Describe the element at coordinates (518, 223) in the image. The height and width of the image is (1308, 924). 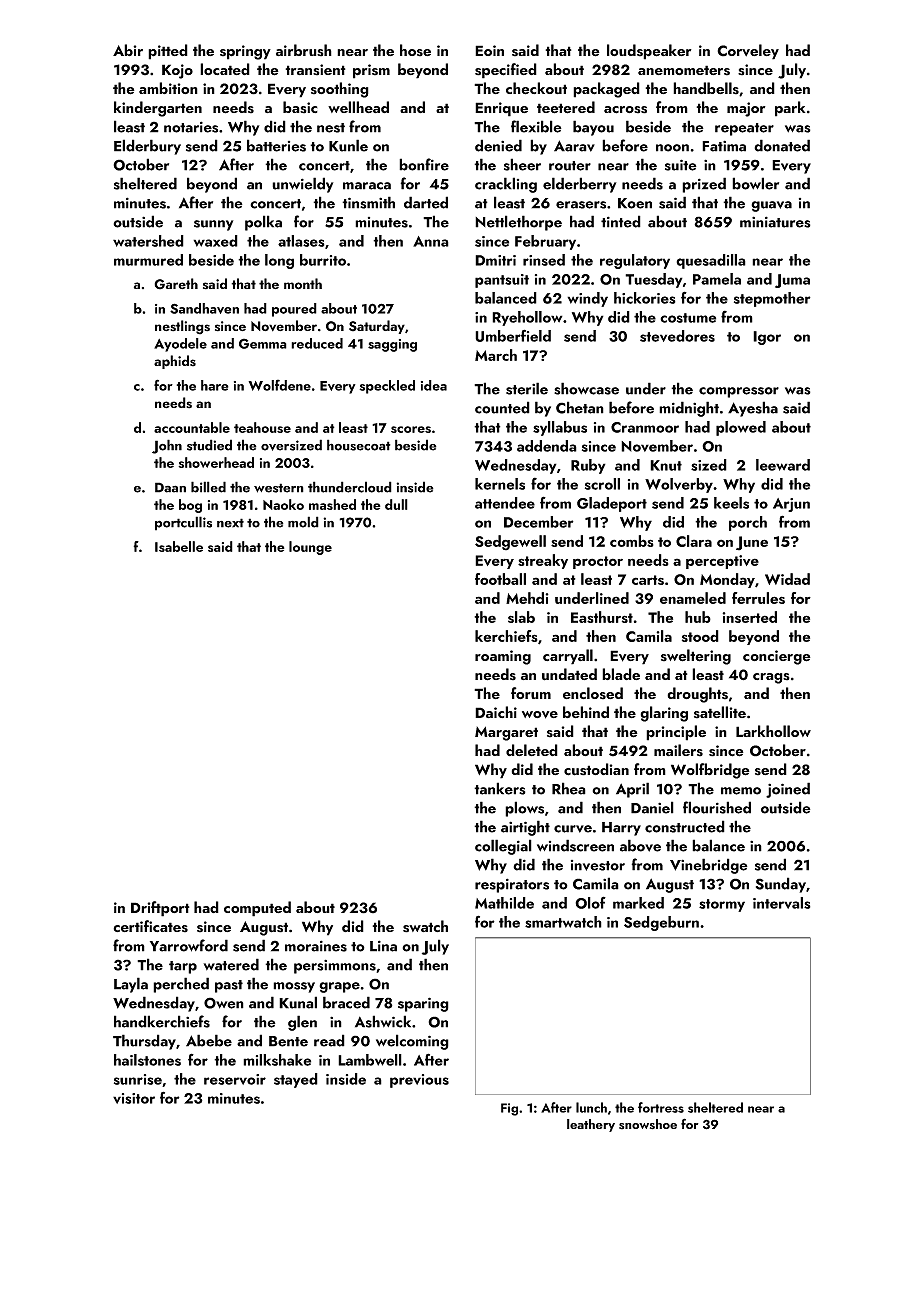
I see `Nettlethorpe` at that location.
